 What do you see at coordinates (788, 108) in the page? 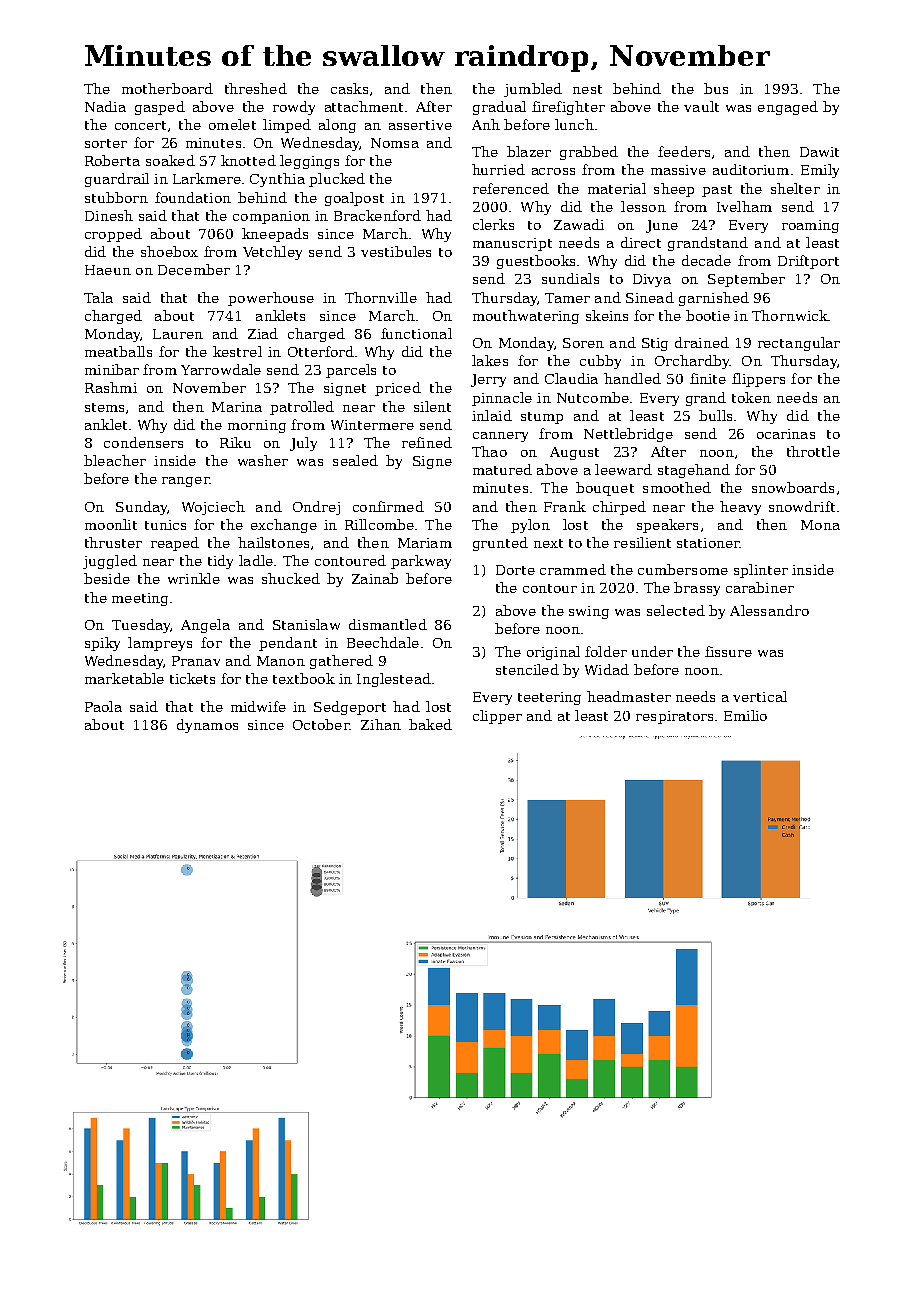
I see `engaged` at bounding box center [788, 108].
